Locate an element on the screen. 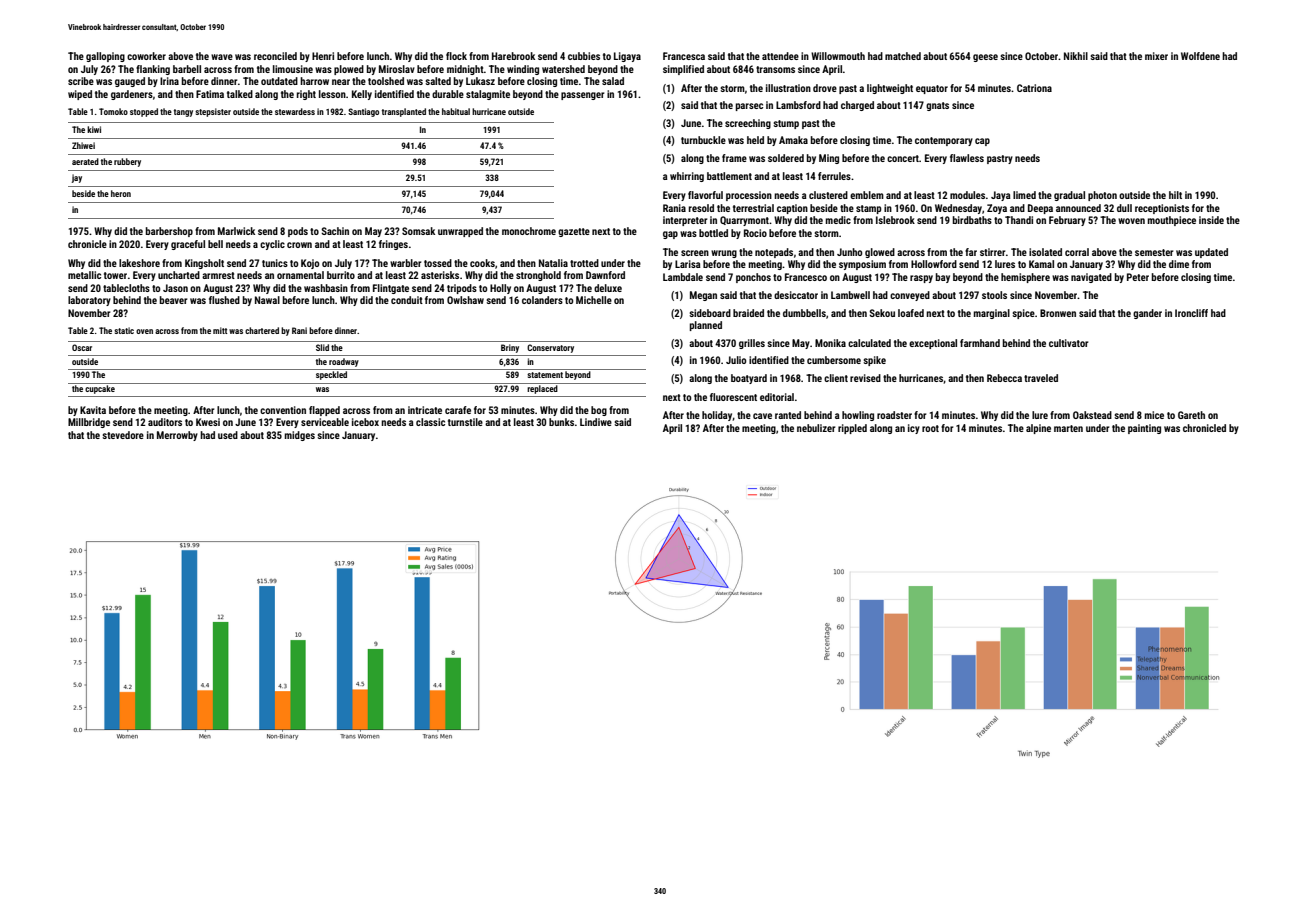  root is located at coordinates (930, 428).
